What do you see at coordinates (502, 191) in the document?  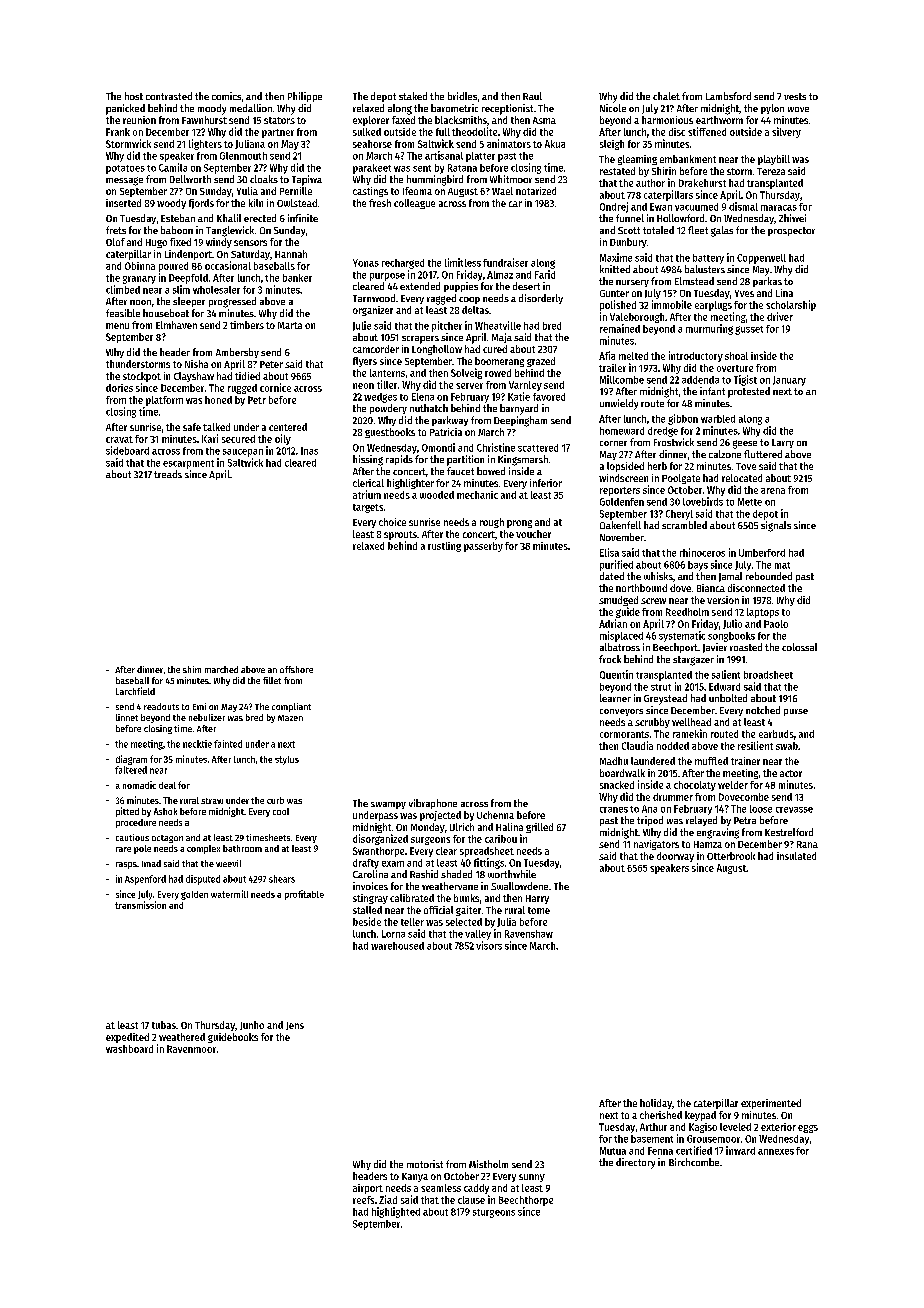 I see `Wael` at bounding box center [502, 191].
